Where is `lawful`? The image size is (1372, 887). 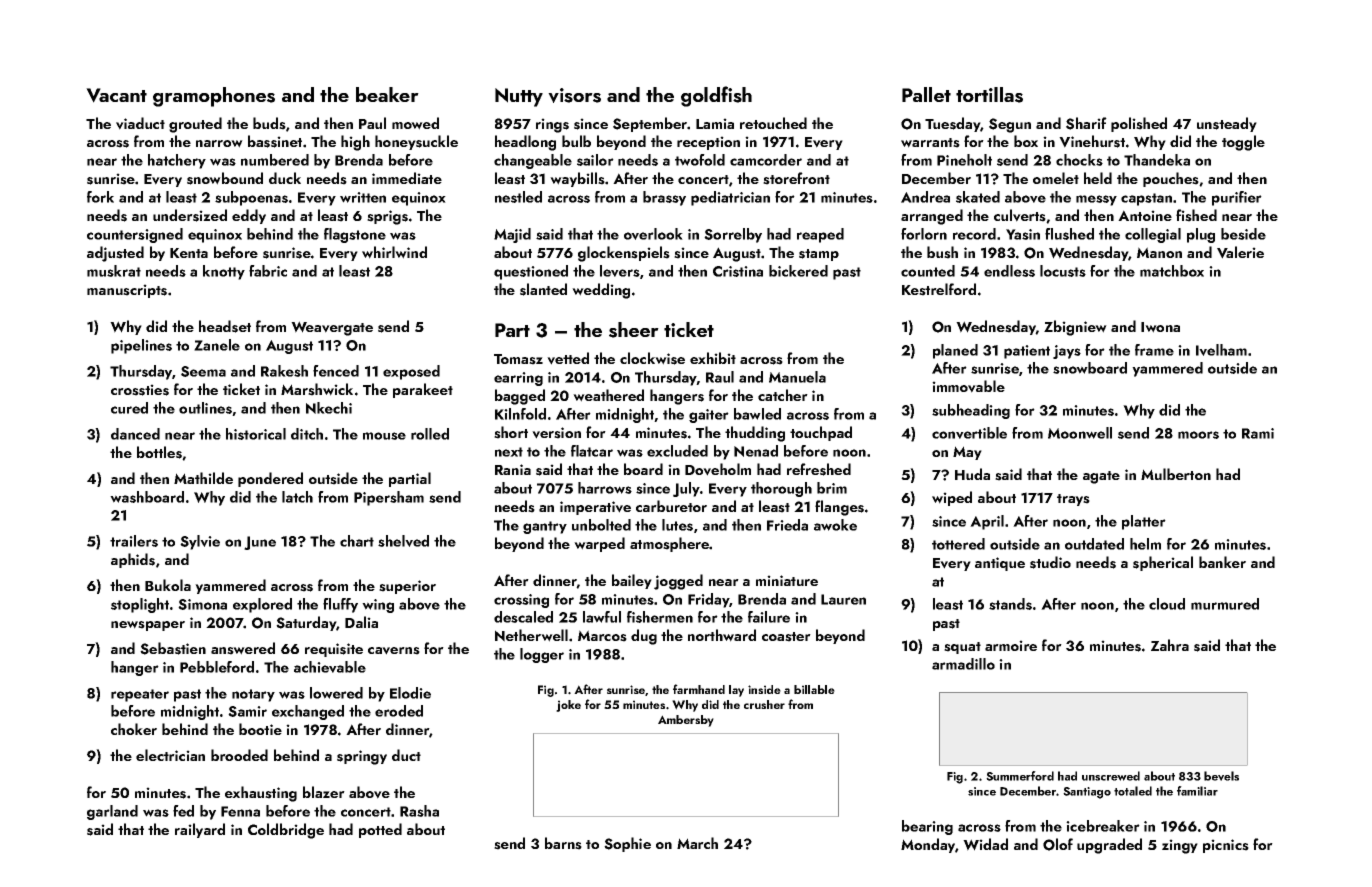 lawful is located at coordinates (602, 617).
